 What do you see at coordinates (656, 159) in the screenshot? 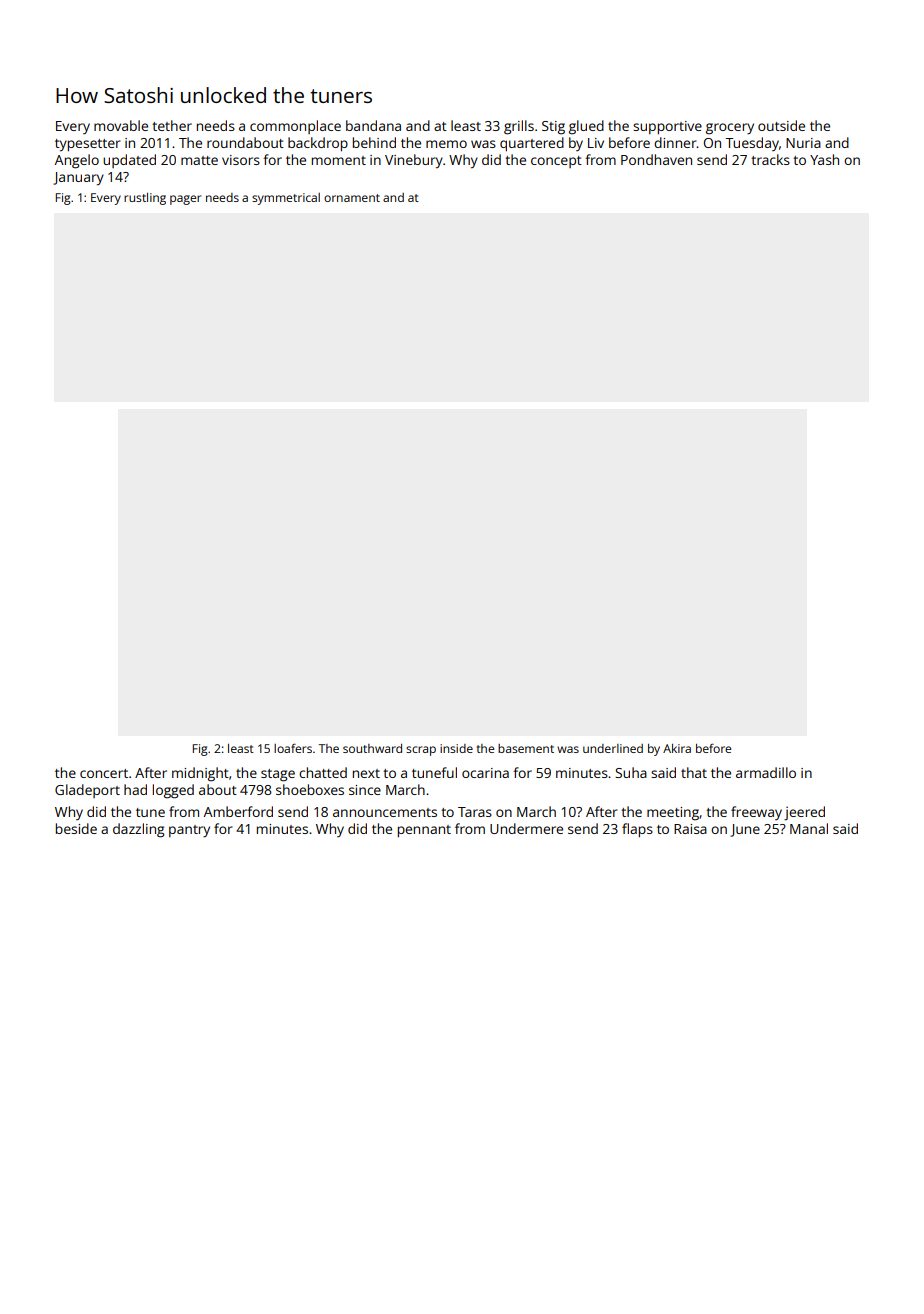
I see `Pondhaven` at bounding box center [656, 159].
